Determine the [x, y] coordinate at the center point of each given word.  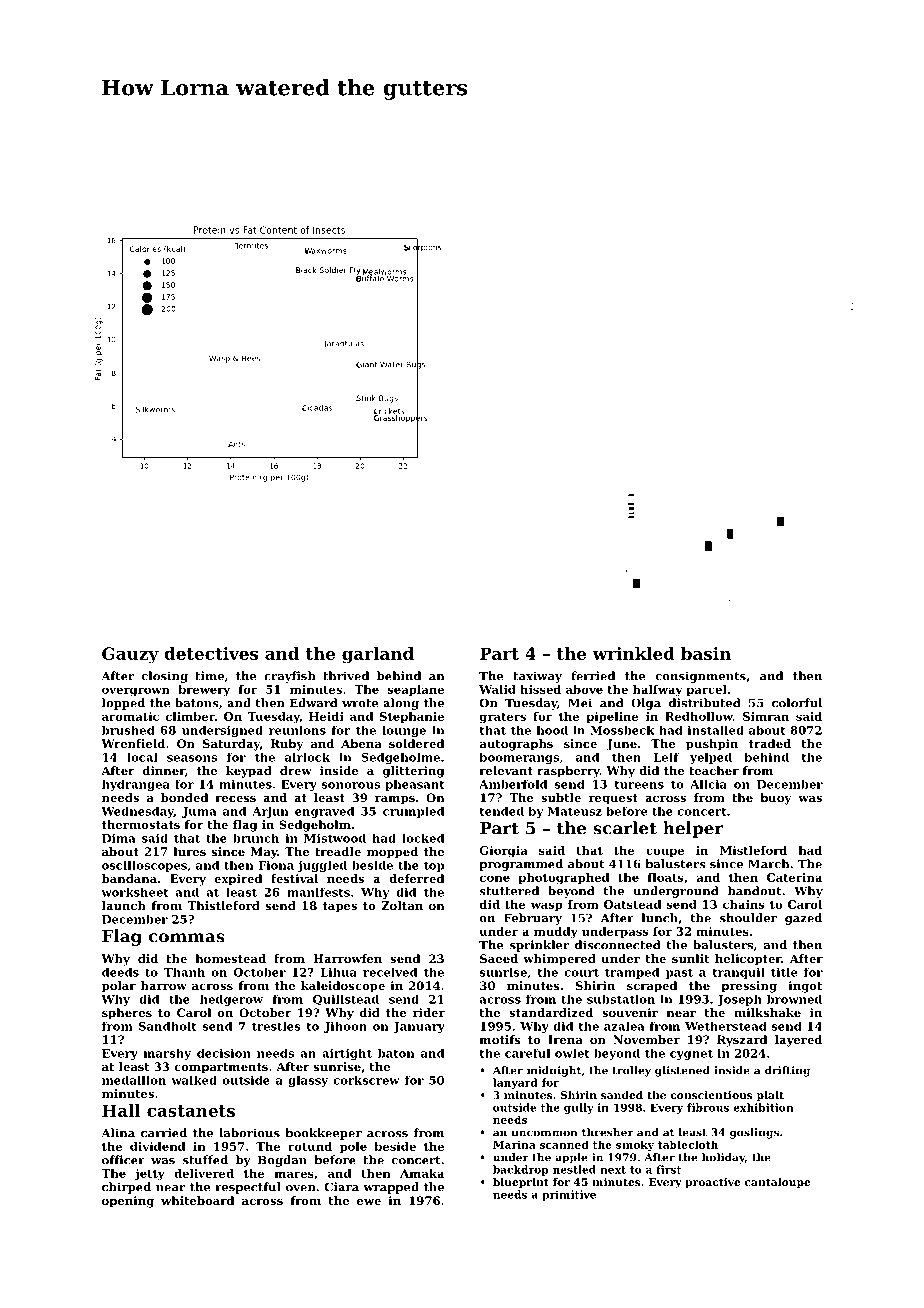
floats [665, 877]
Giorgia [504, 852]
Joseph [739, 1000]
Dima [119, 838]
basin [706, 653]
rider [429, 1012]
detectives [211, 653]
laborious [249, 1133]
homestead [230, 958]
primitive [569, 1195]
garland [378, 655]
